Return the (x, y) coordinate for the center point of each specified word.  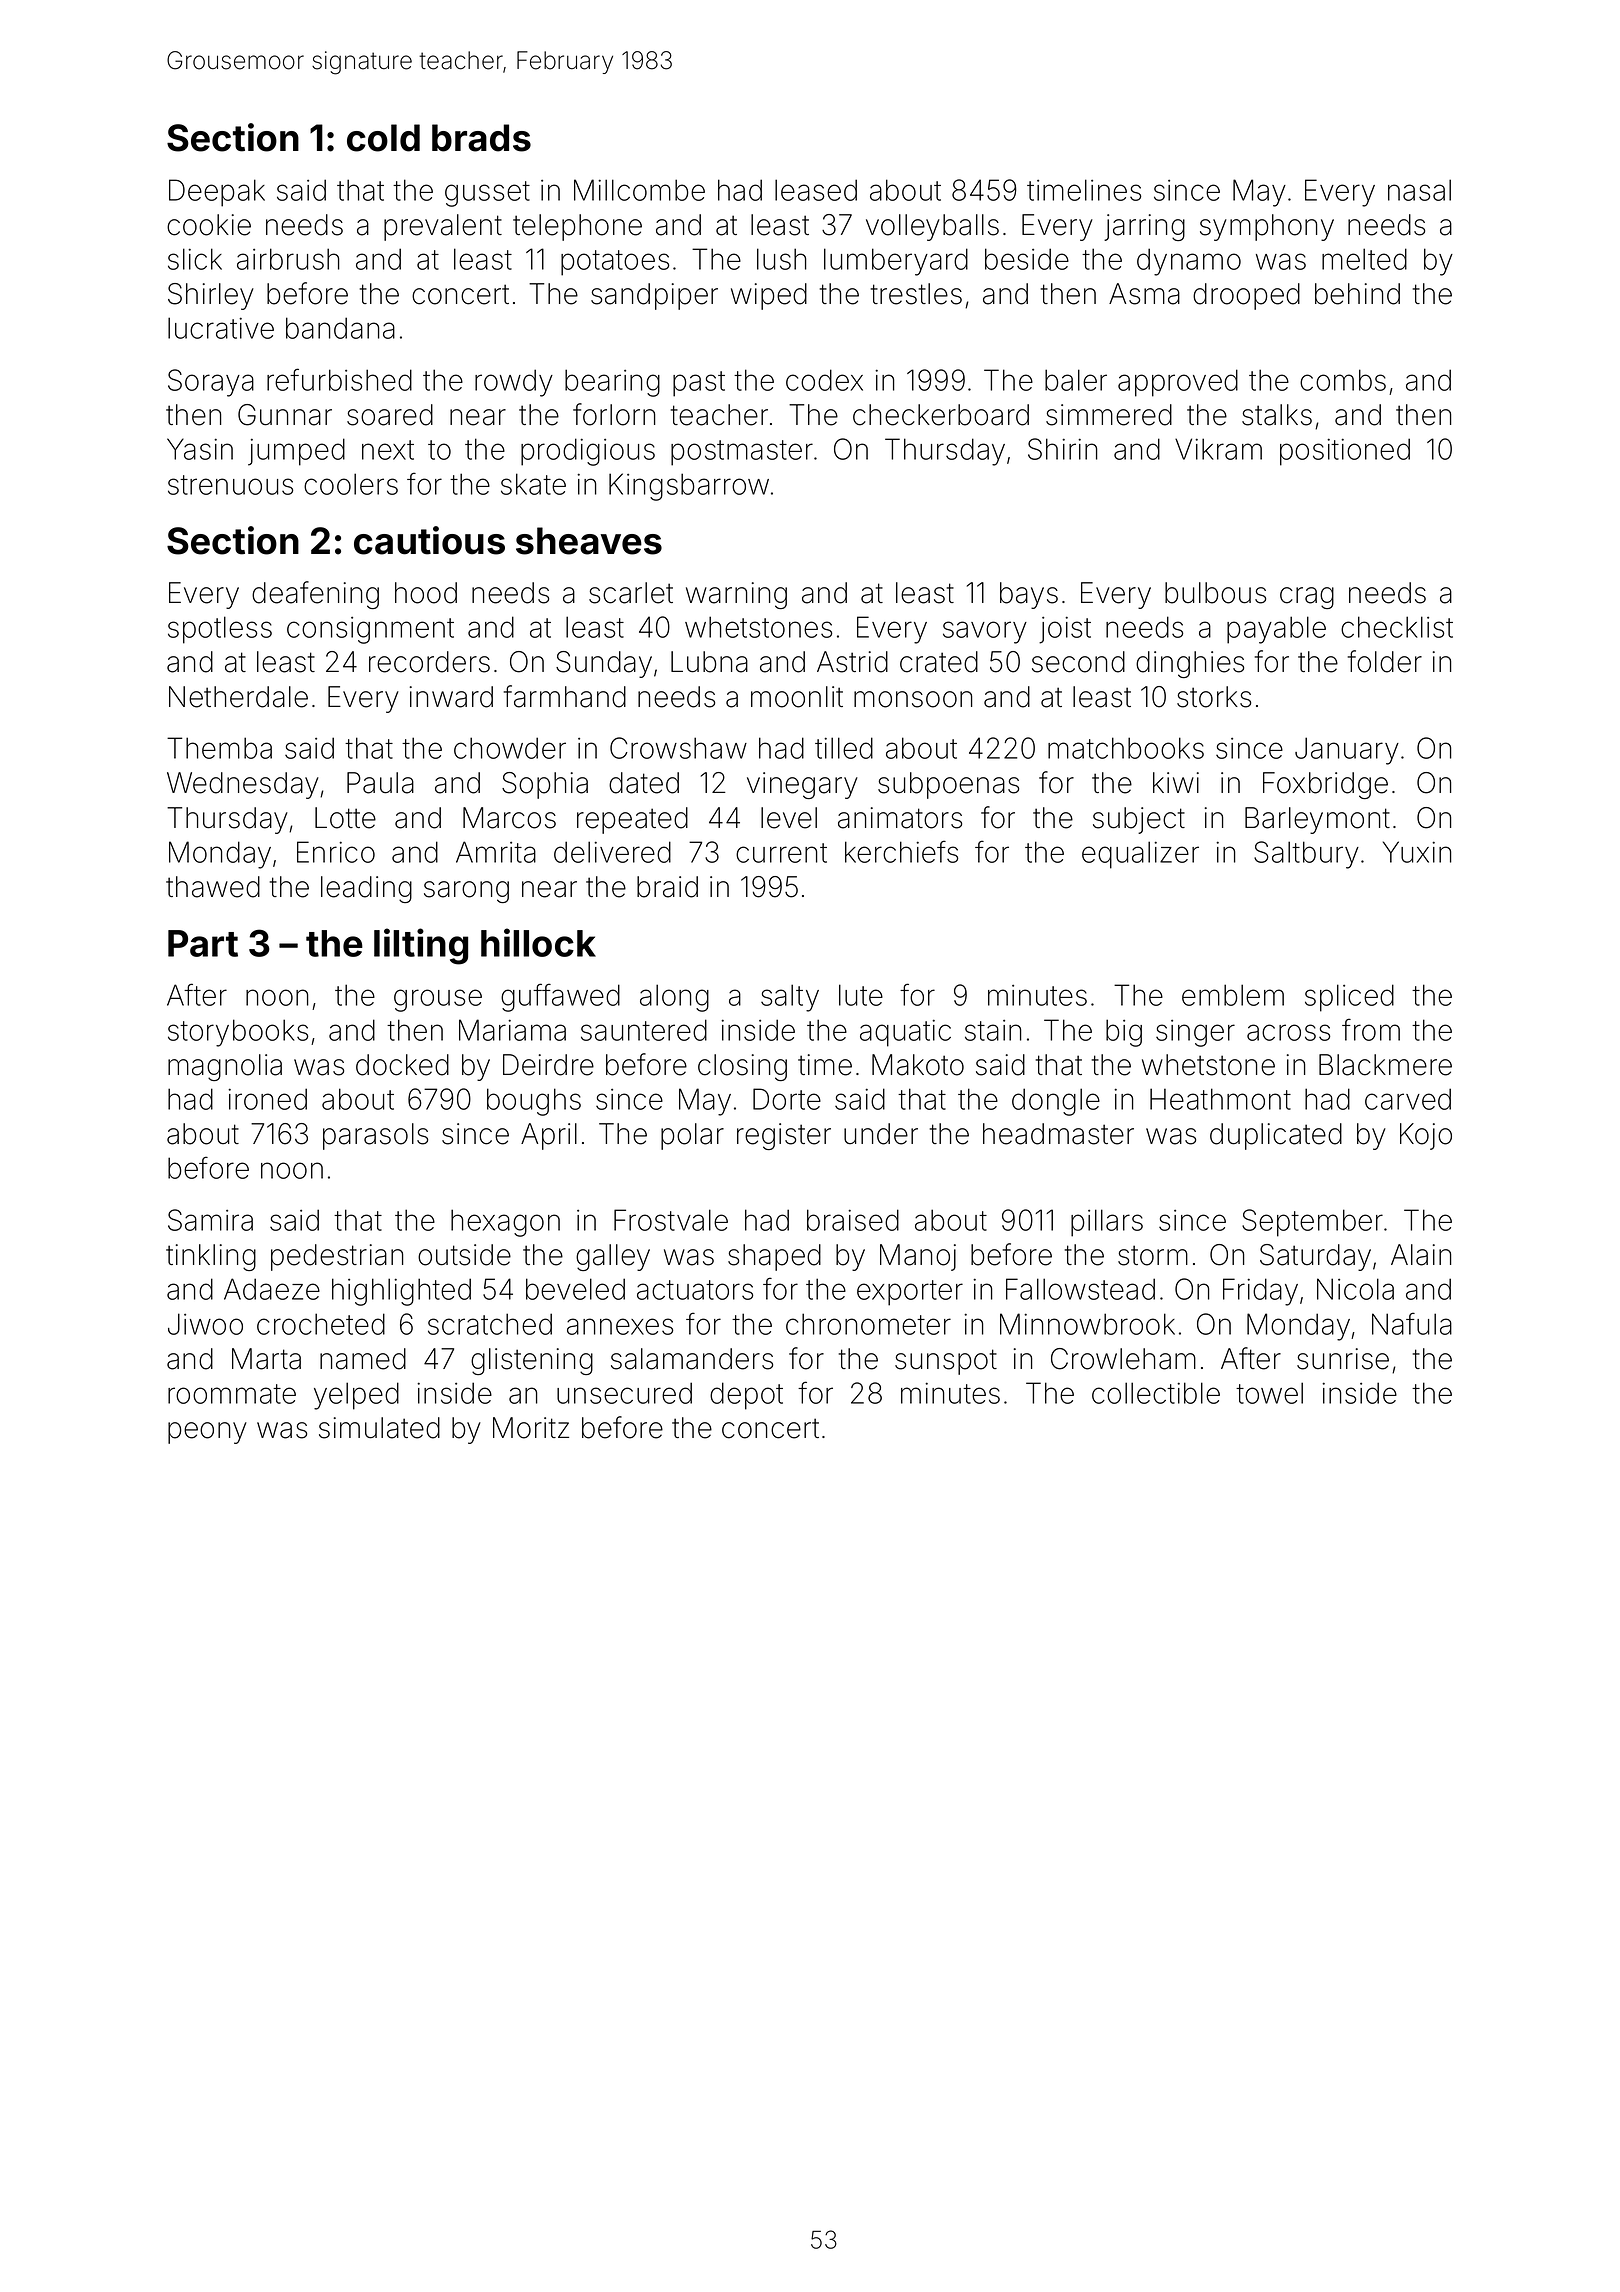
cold (383, 138)
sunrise (1343, 1359)
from (1371, 1029)
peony (207, 1433)
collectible (1156, 1393)
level (789, 818)
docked (402, 1065)
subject (1139, 820)
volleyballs (932, 227)
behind (1357, 294)
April (549, 1136)
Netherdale (238, 697)
